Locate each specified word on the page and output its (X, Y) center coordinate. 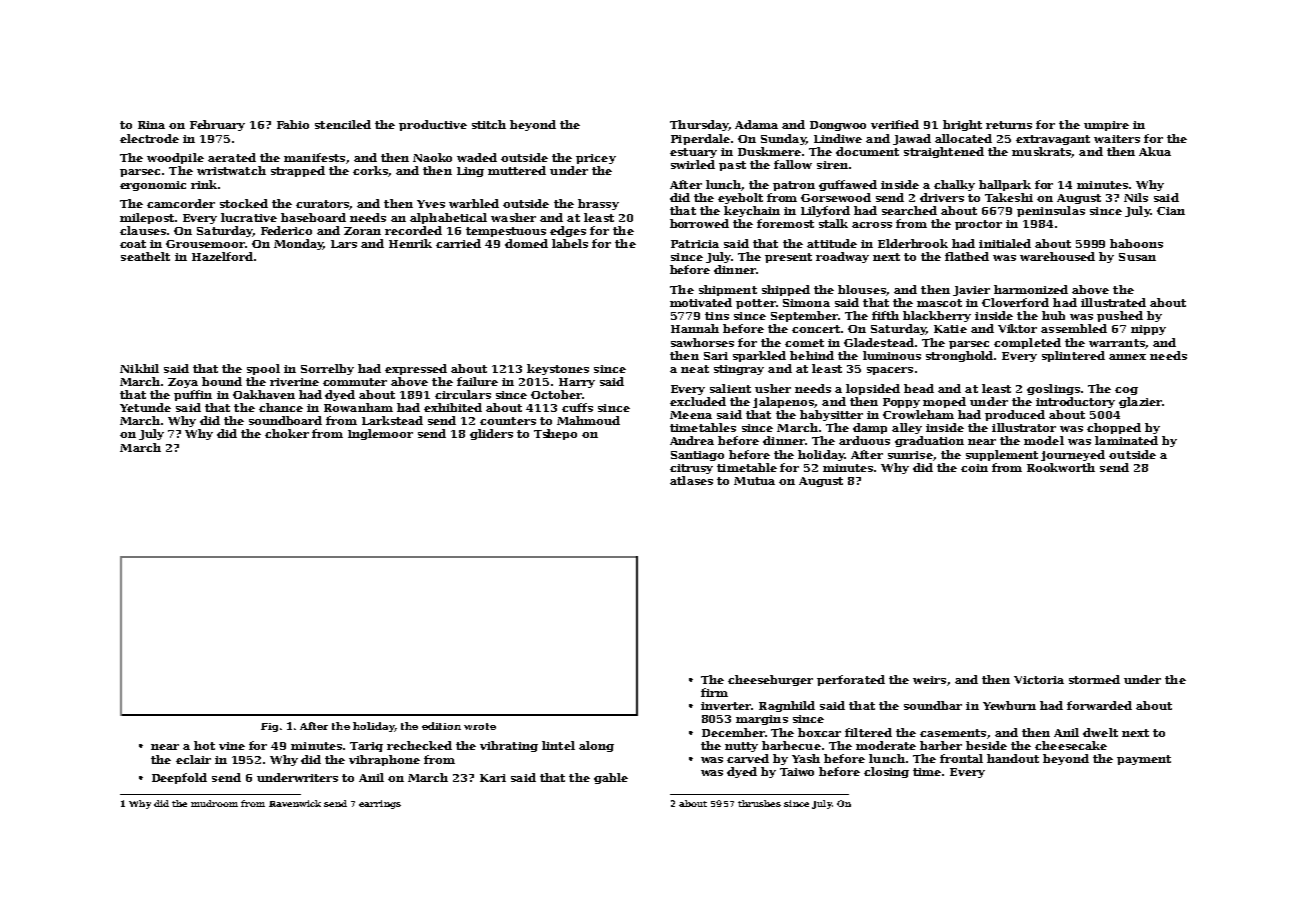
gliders (491, 434)
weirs (929, 680)
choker (287, 433)
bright (962, 125)
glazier (1140, 402)
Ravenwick (295, 803)
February (217, 125)
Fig (269, 727)
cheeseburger (770, 680)
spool (263, 369)
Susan (1137, 257)
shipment (728, 290)
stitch (489, 124)
